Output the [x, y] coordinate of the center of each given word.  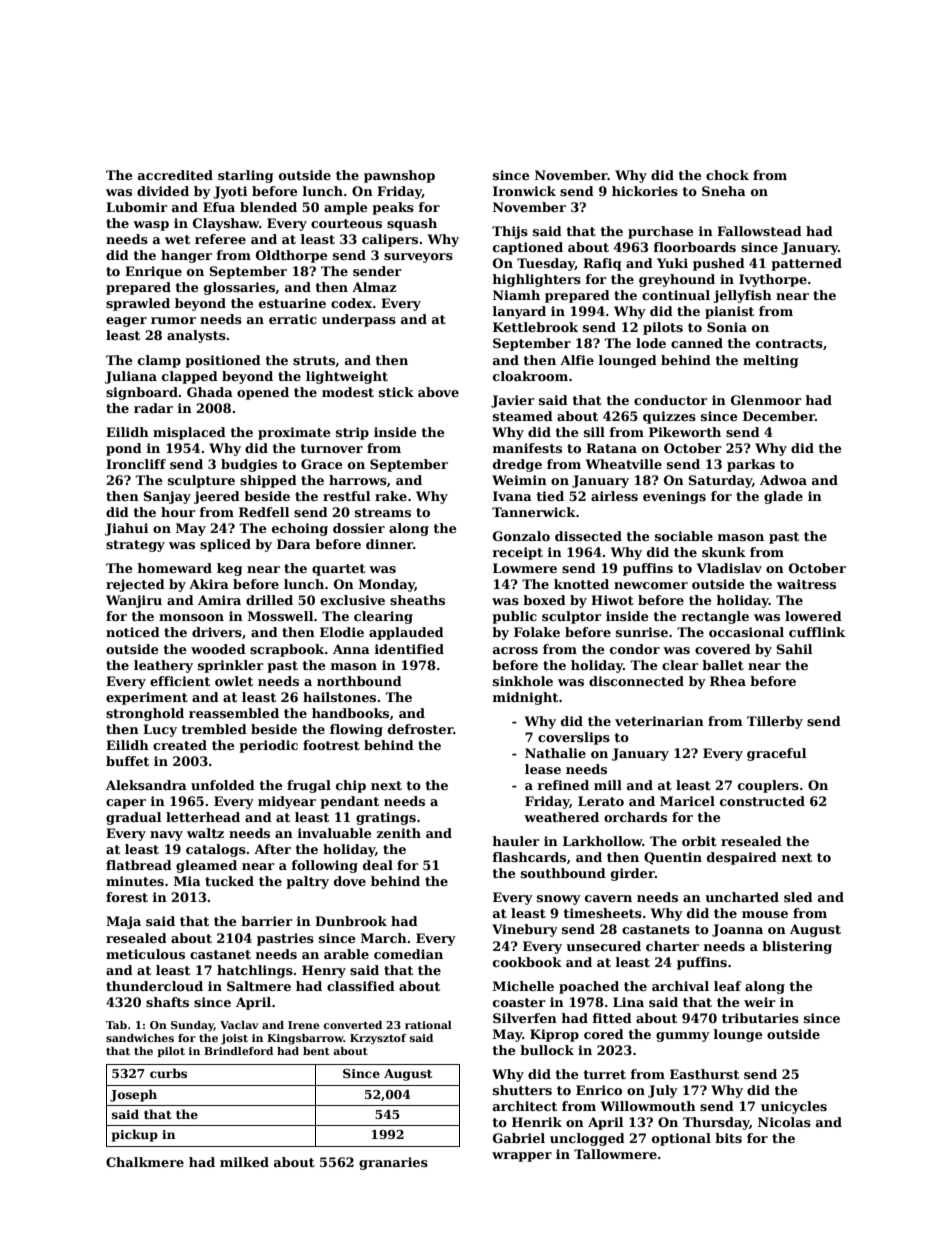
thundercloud [154, 986]
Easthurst [704, 1074]
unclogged [587, 1139]
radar [153, 408]
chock [727, 175]
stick [396, 392]
